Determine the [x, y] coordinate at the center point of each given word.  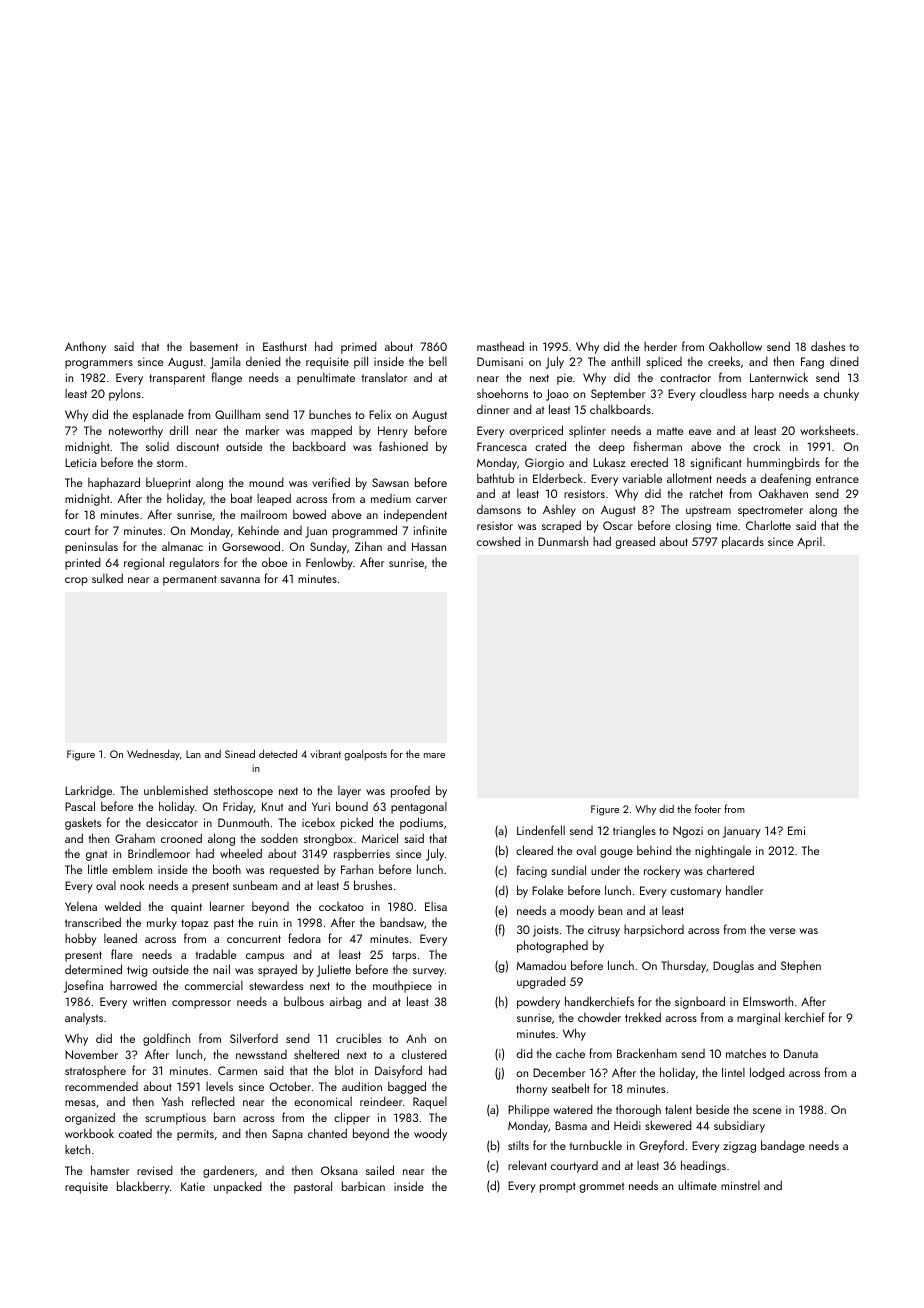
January [741, 832]
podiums [421, 823]
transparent [177, 379]
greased [635, 542]
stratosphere [95, 1072]
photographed [552, 946]
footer [708, 808]
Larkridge [88, 791]
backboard [319, 446]
